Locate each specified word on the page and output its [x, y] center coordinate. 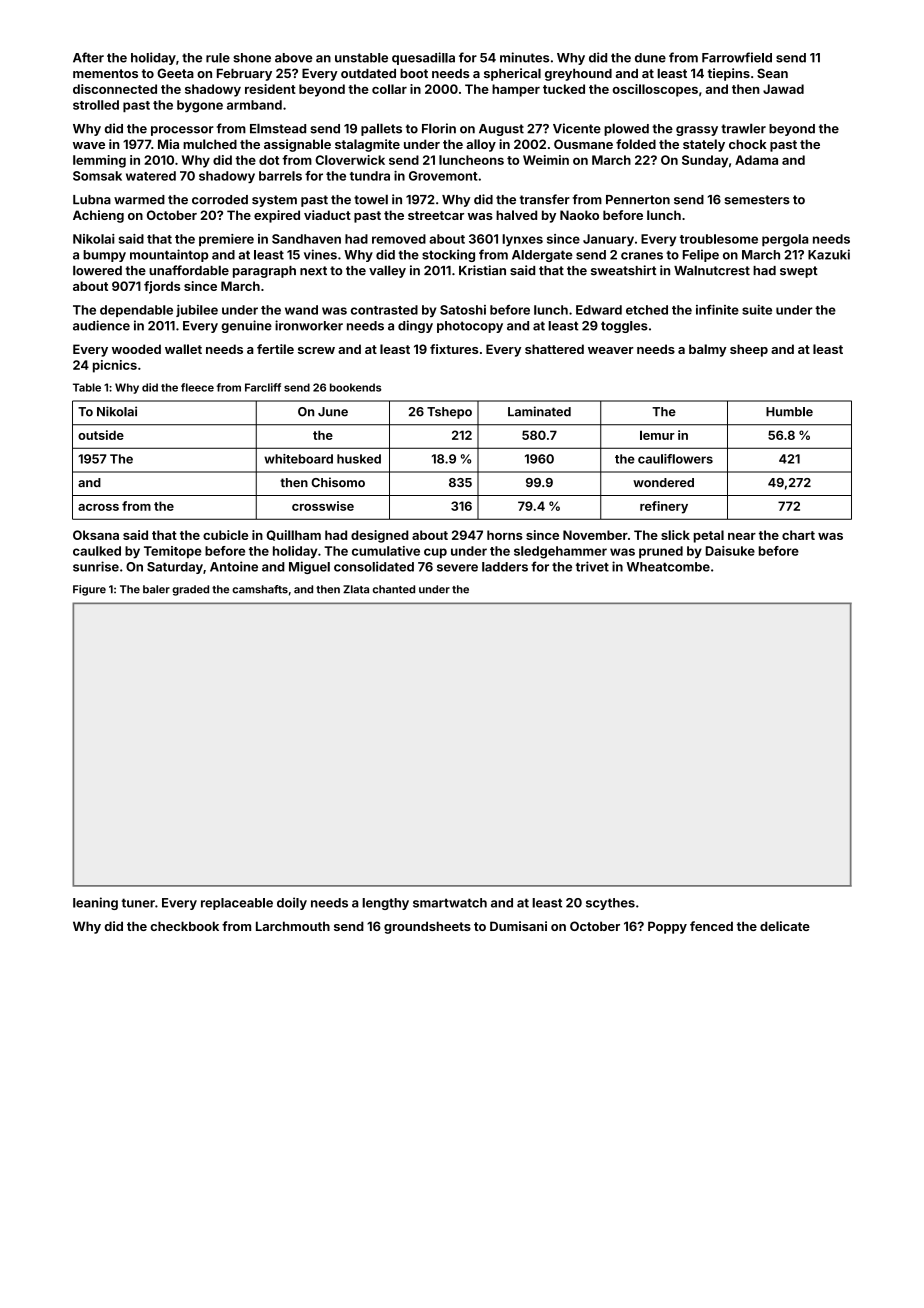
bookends [356, 387]
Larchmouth [293, 926]
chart [798, 535]
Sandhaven [306, 239]
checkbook [184, 926]
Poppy [667, 927]
